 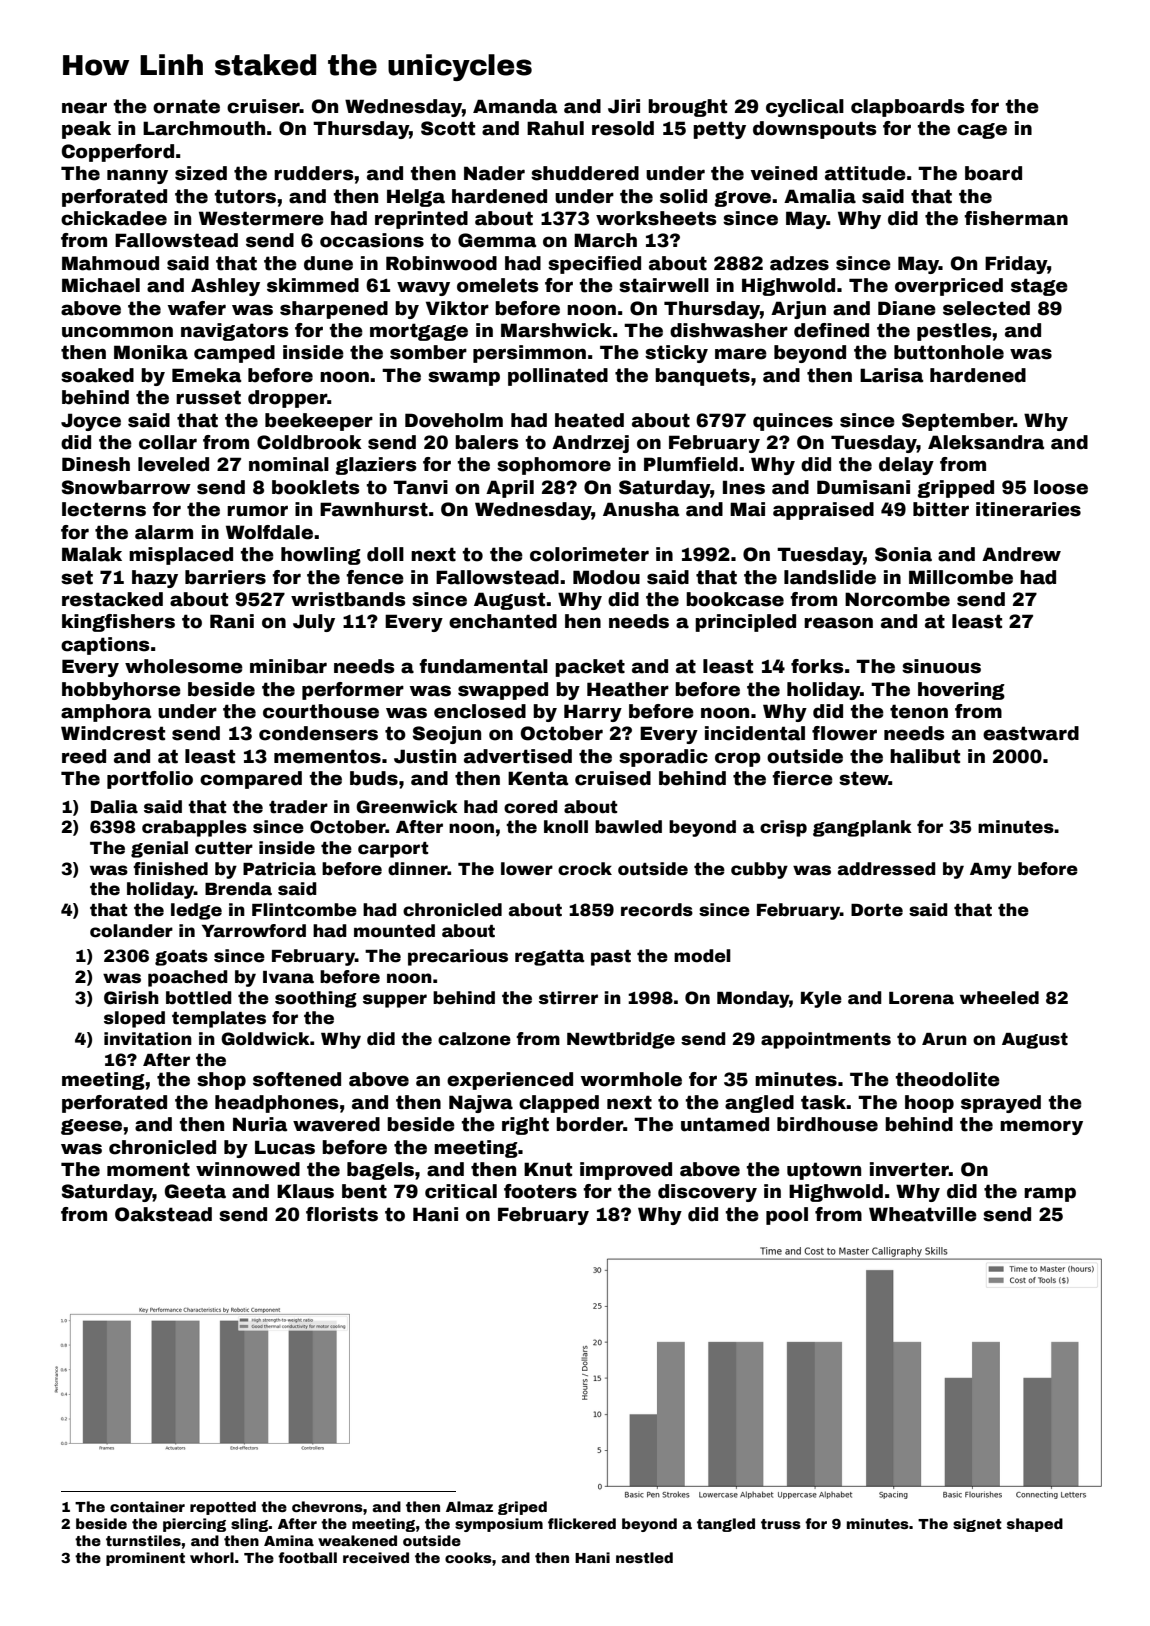 I want to click on defined, so click(x=831, y=330).
